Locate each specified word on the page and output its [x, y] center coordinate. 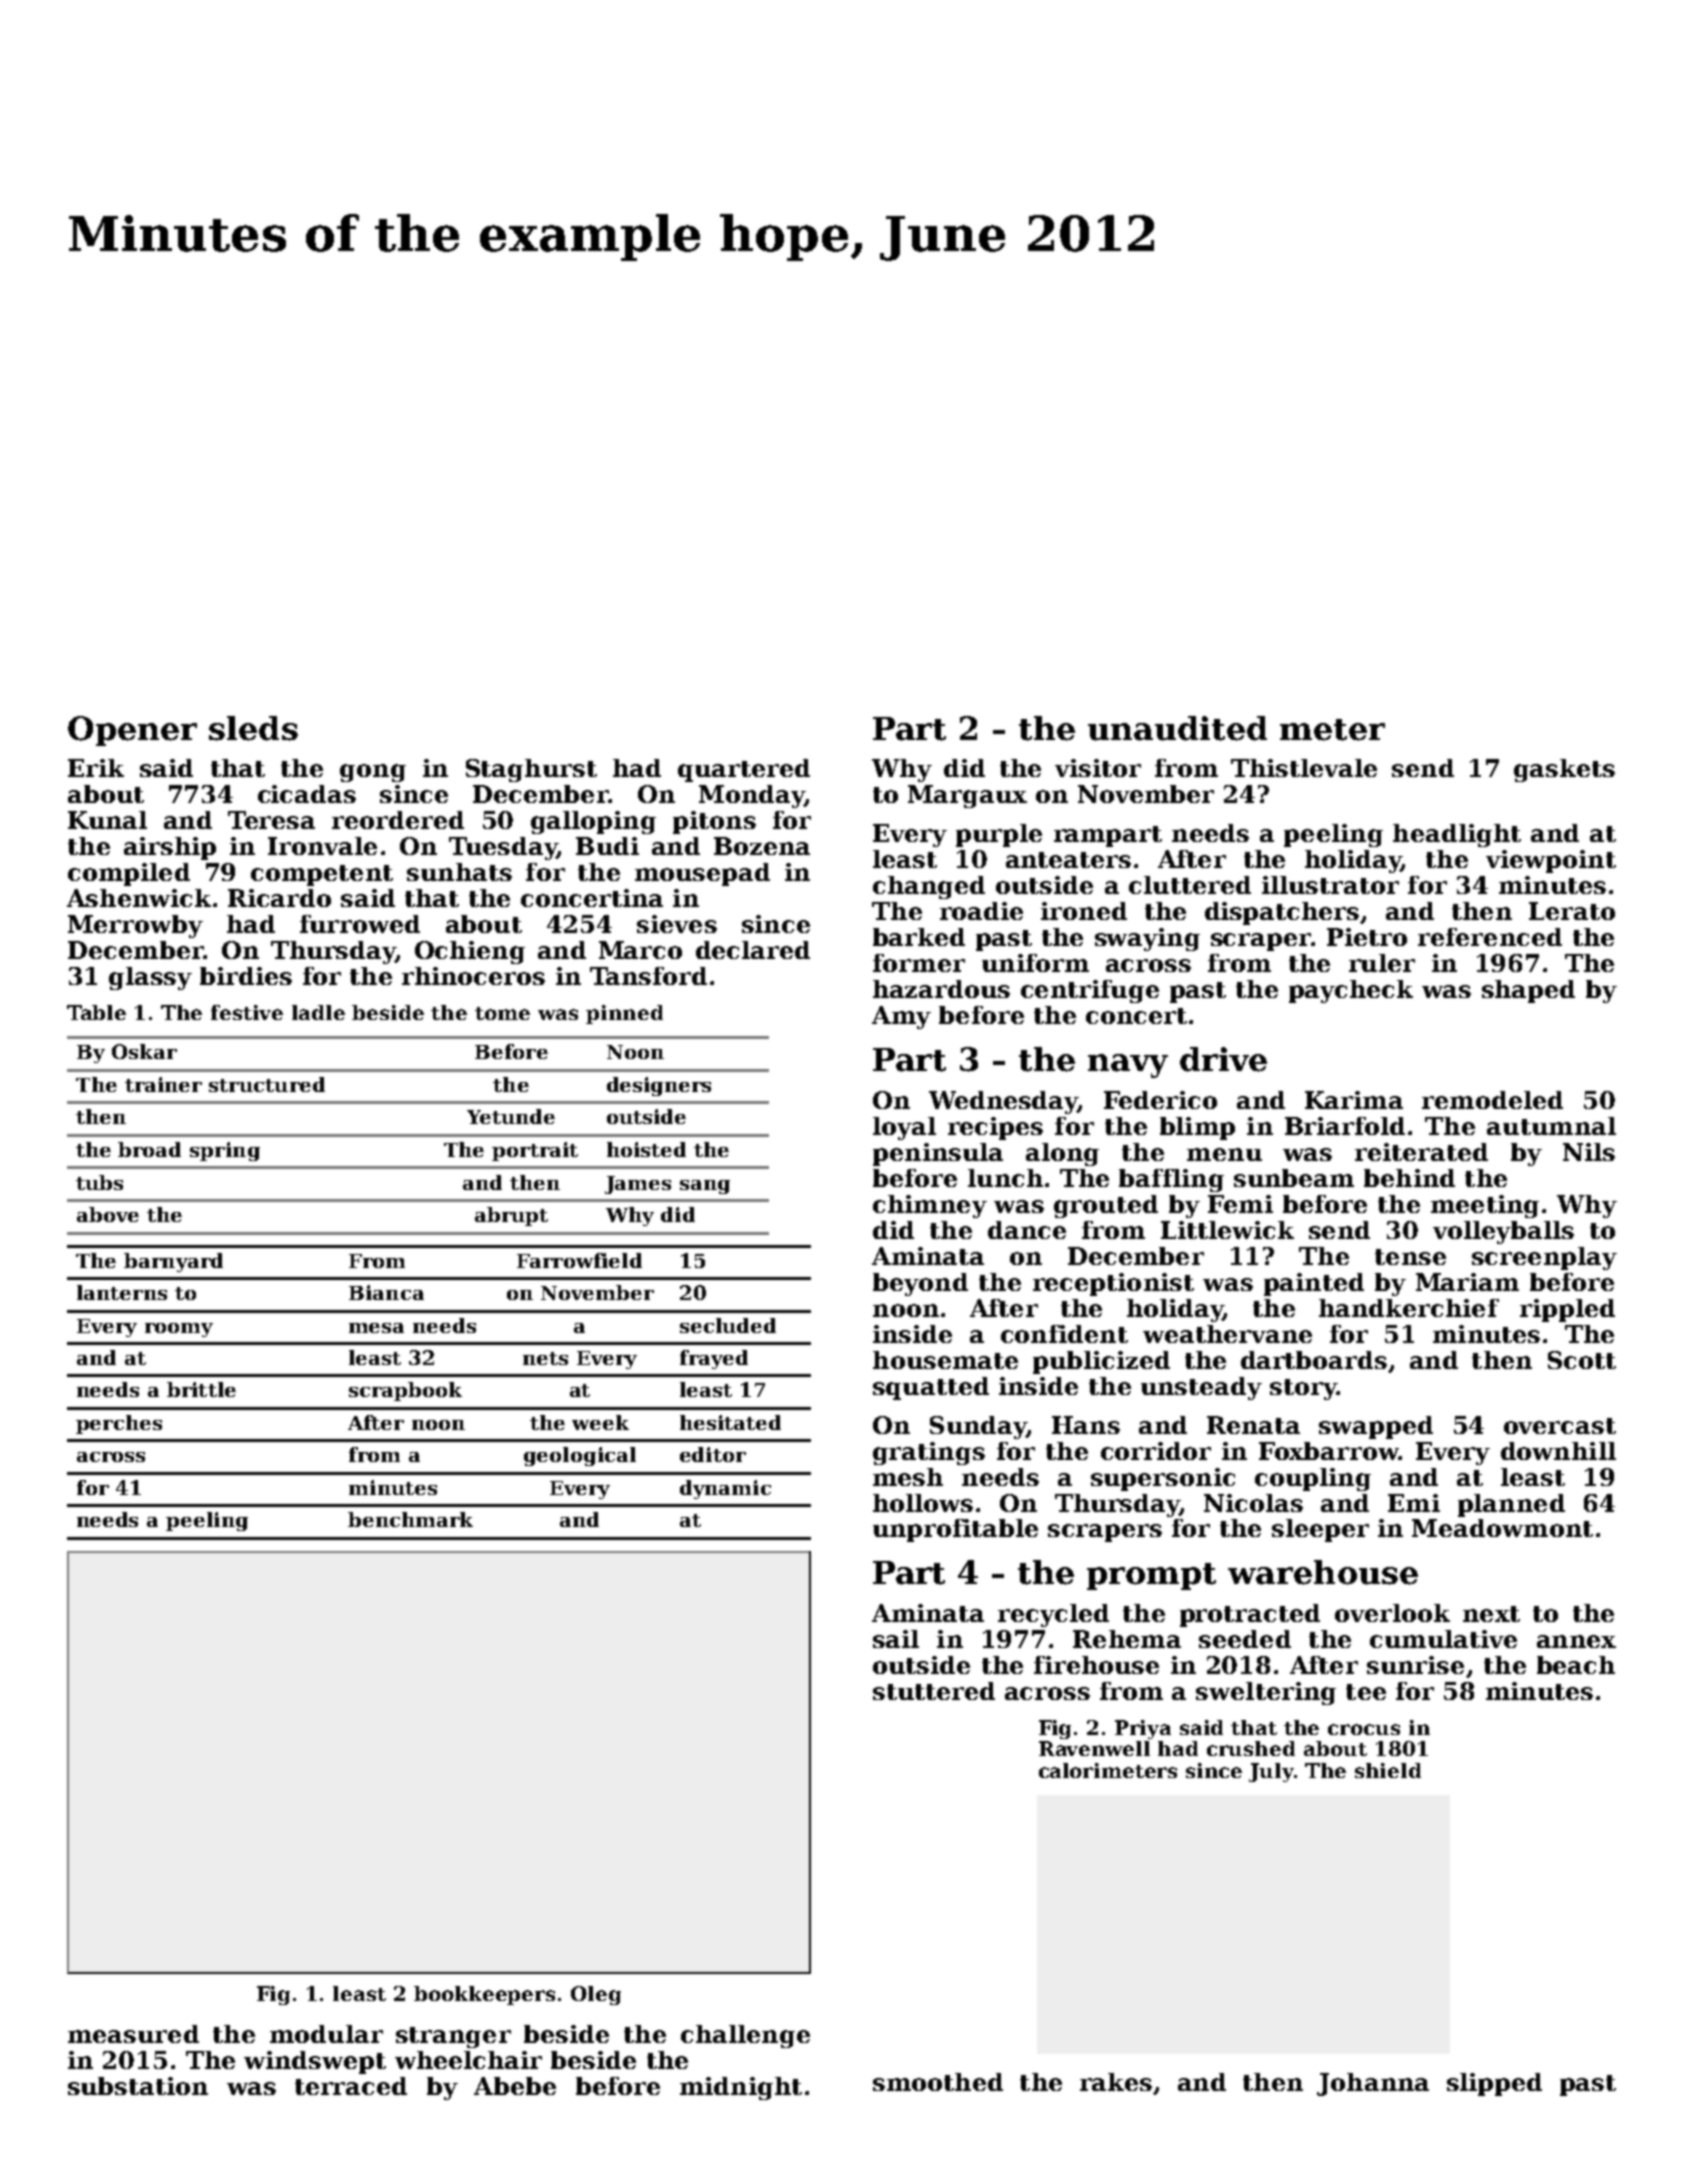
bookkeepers [484, 1995]
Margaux [967, 796]
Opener [132, 731]
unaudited [1177, 728]
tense [1410, 1257]
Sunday [978, 1427]
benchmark [410, 1519]
